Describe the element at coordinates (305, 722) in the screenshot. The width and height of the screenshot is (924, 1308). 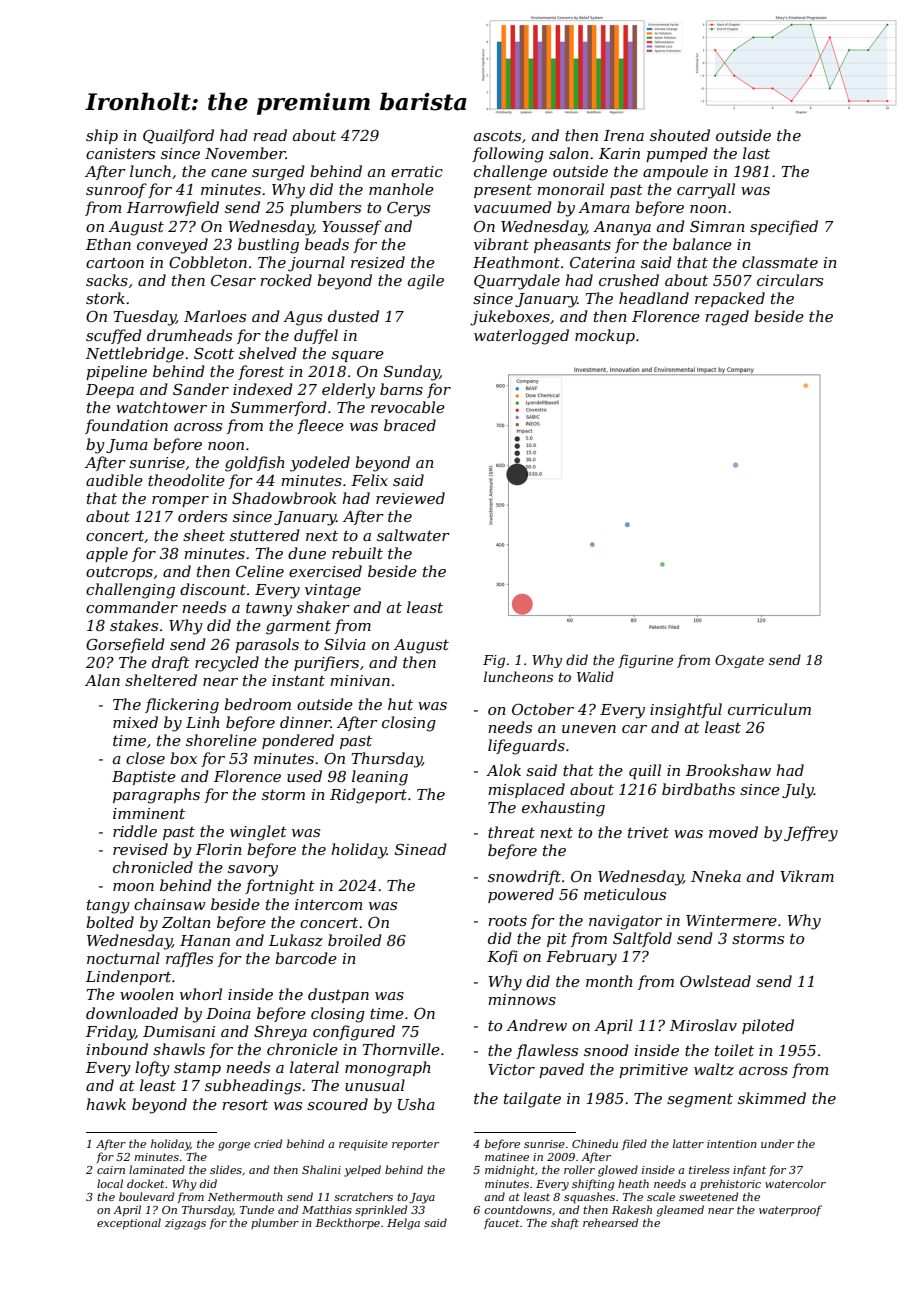
I see `dinner` at that location.
